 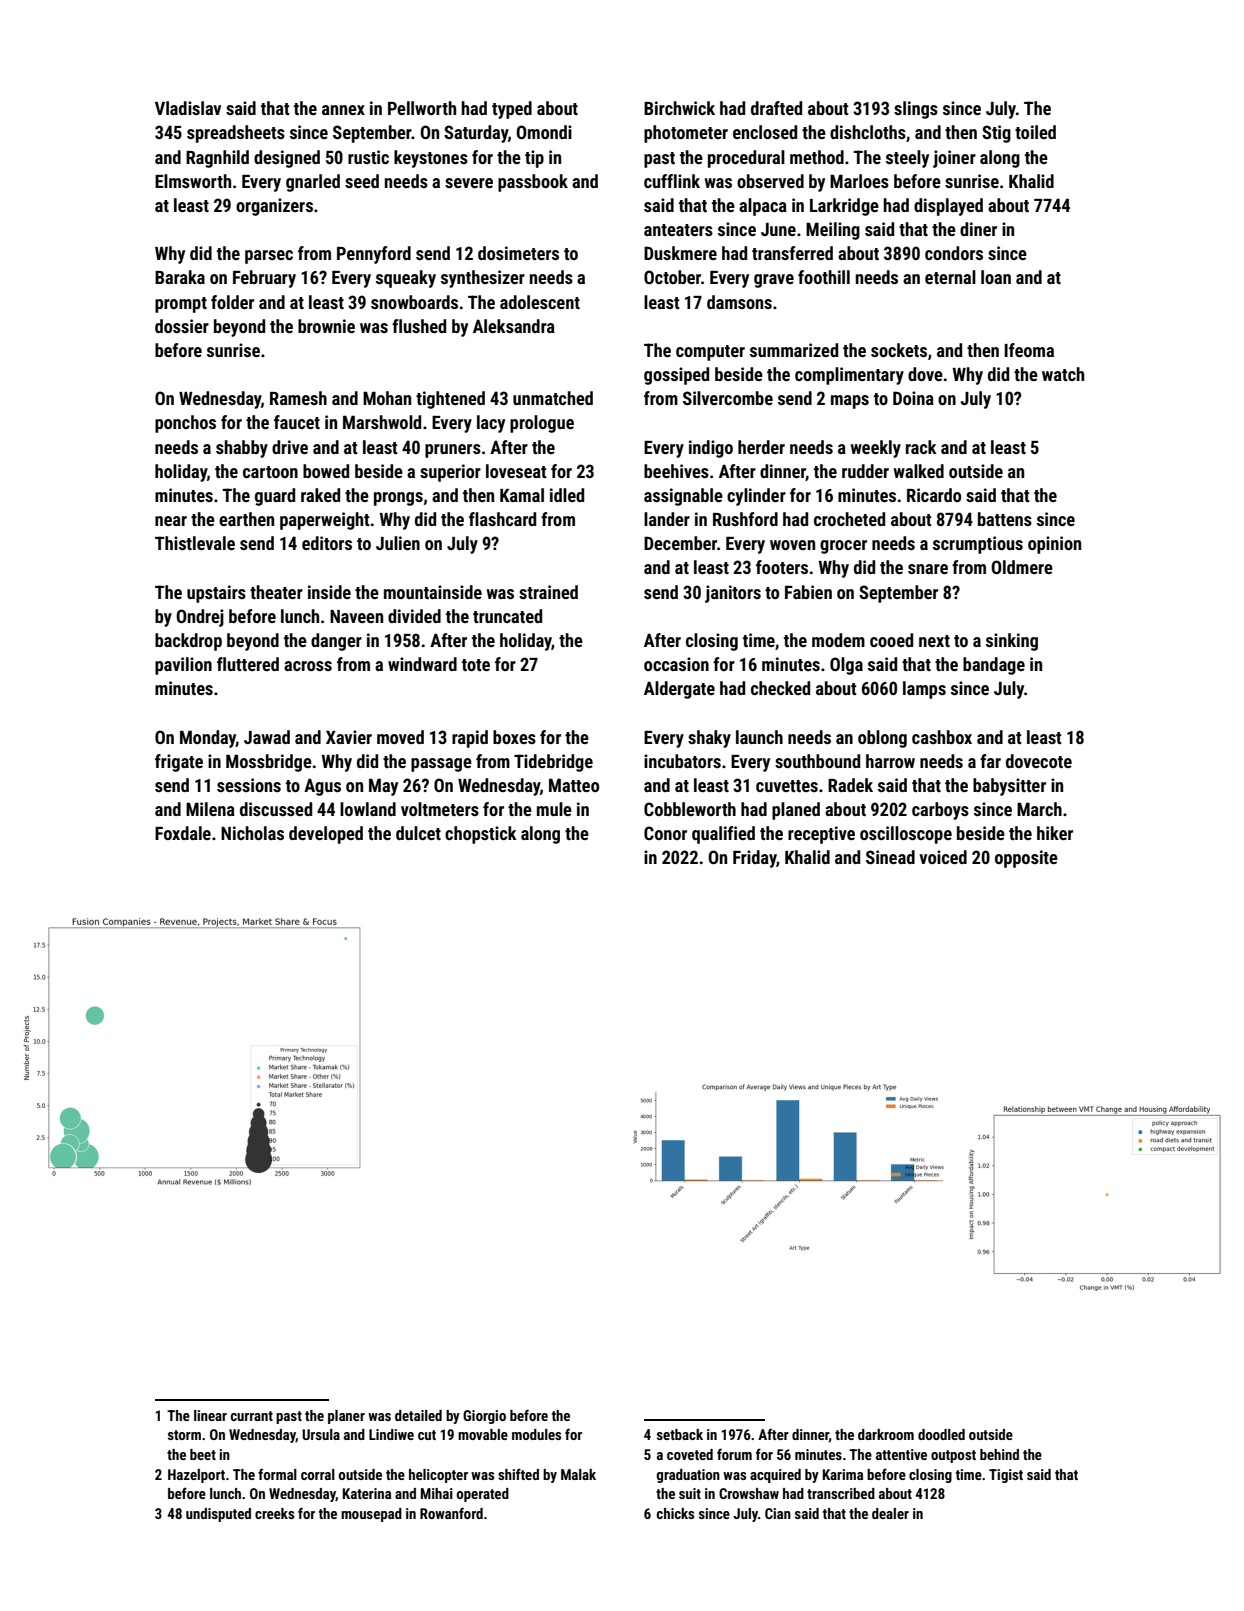 I want to click on Giorgio, so click(x=484, y=1417).
